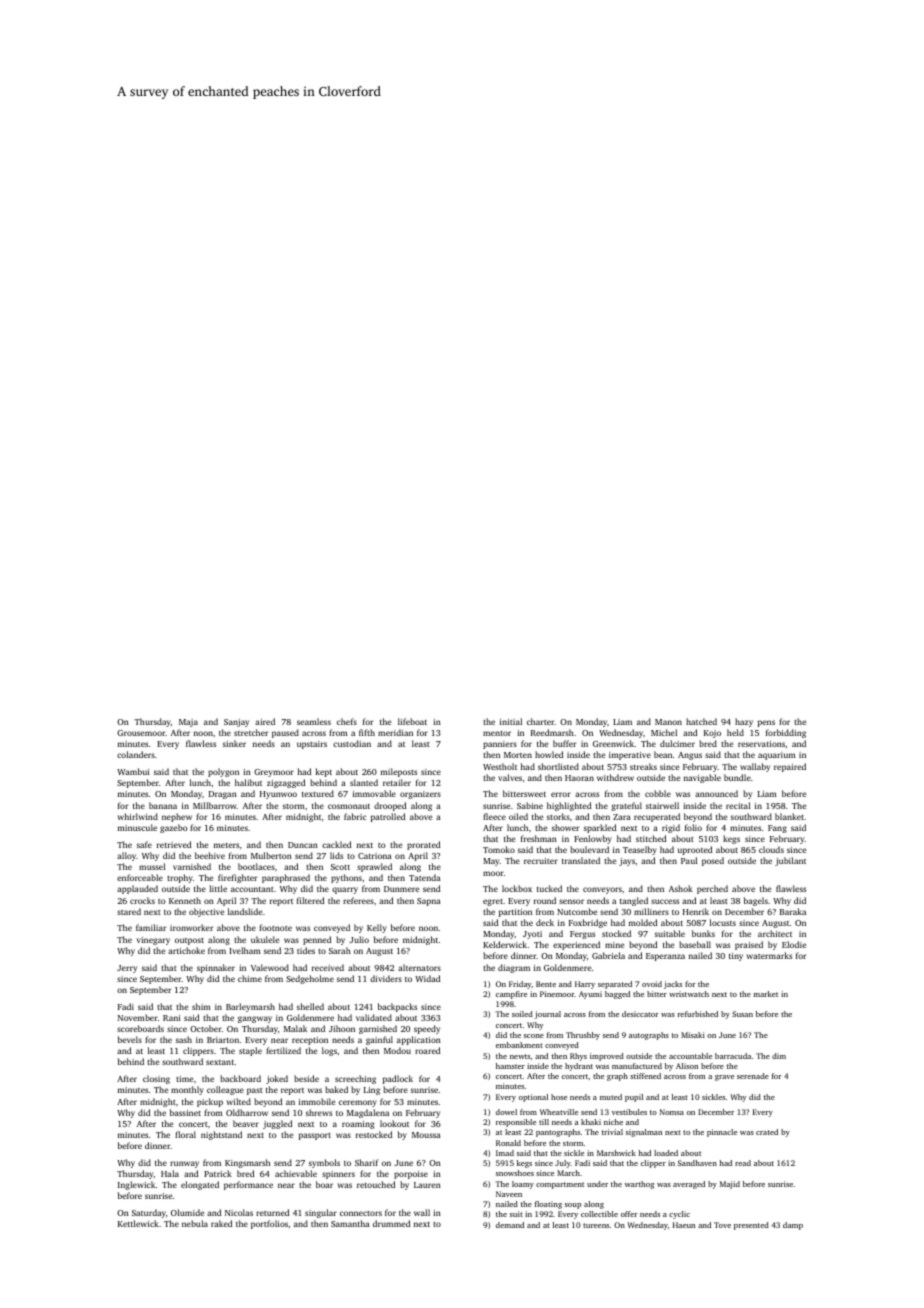 The height and width of the screenshot is (1308, 924). What do you see at coordinates (751, 1226) in the screenshot?
I see `presented` at bounding box center [751, 1226].
